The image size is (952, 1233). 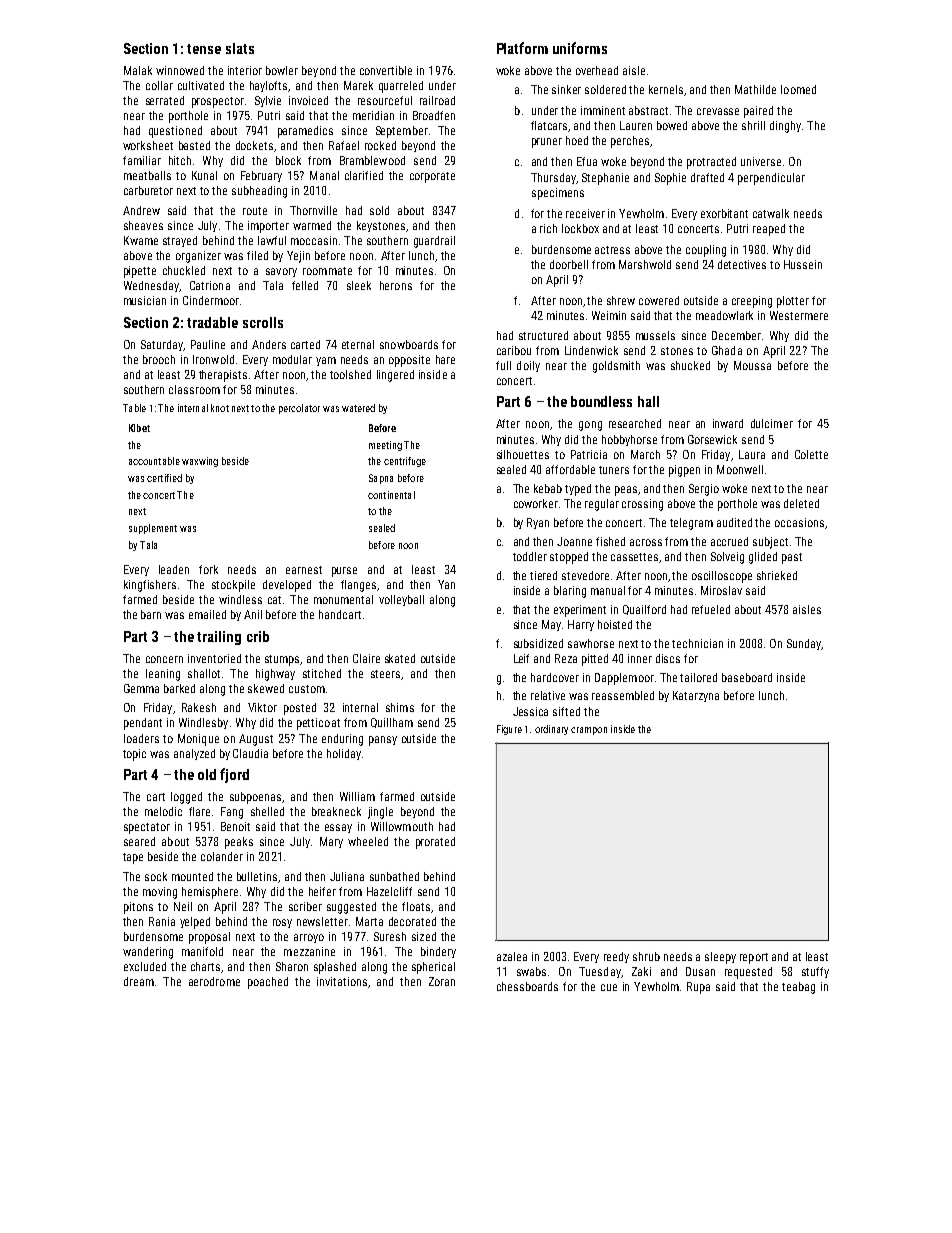 I want to click on prorated, so click(x=435, y=843).
